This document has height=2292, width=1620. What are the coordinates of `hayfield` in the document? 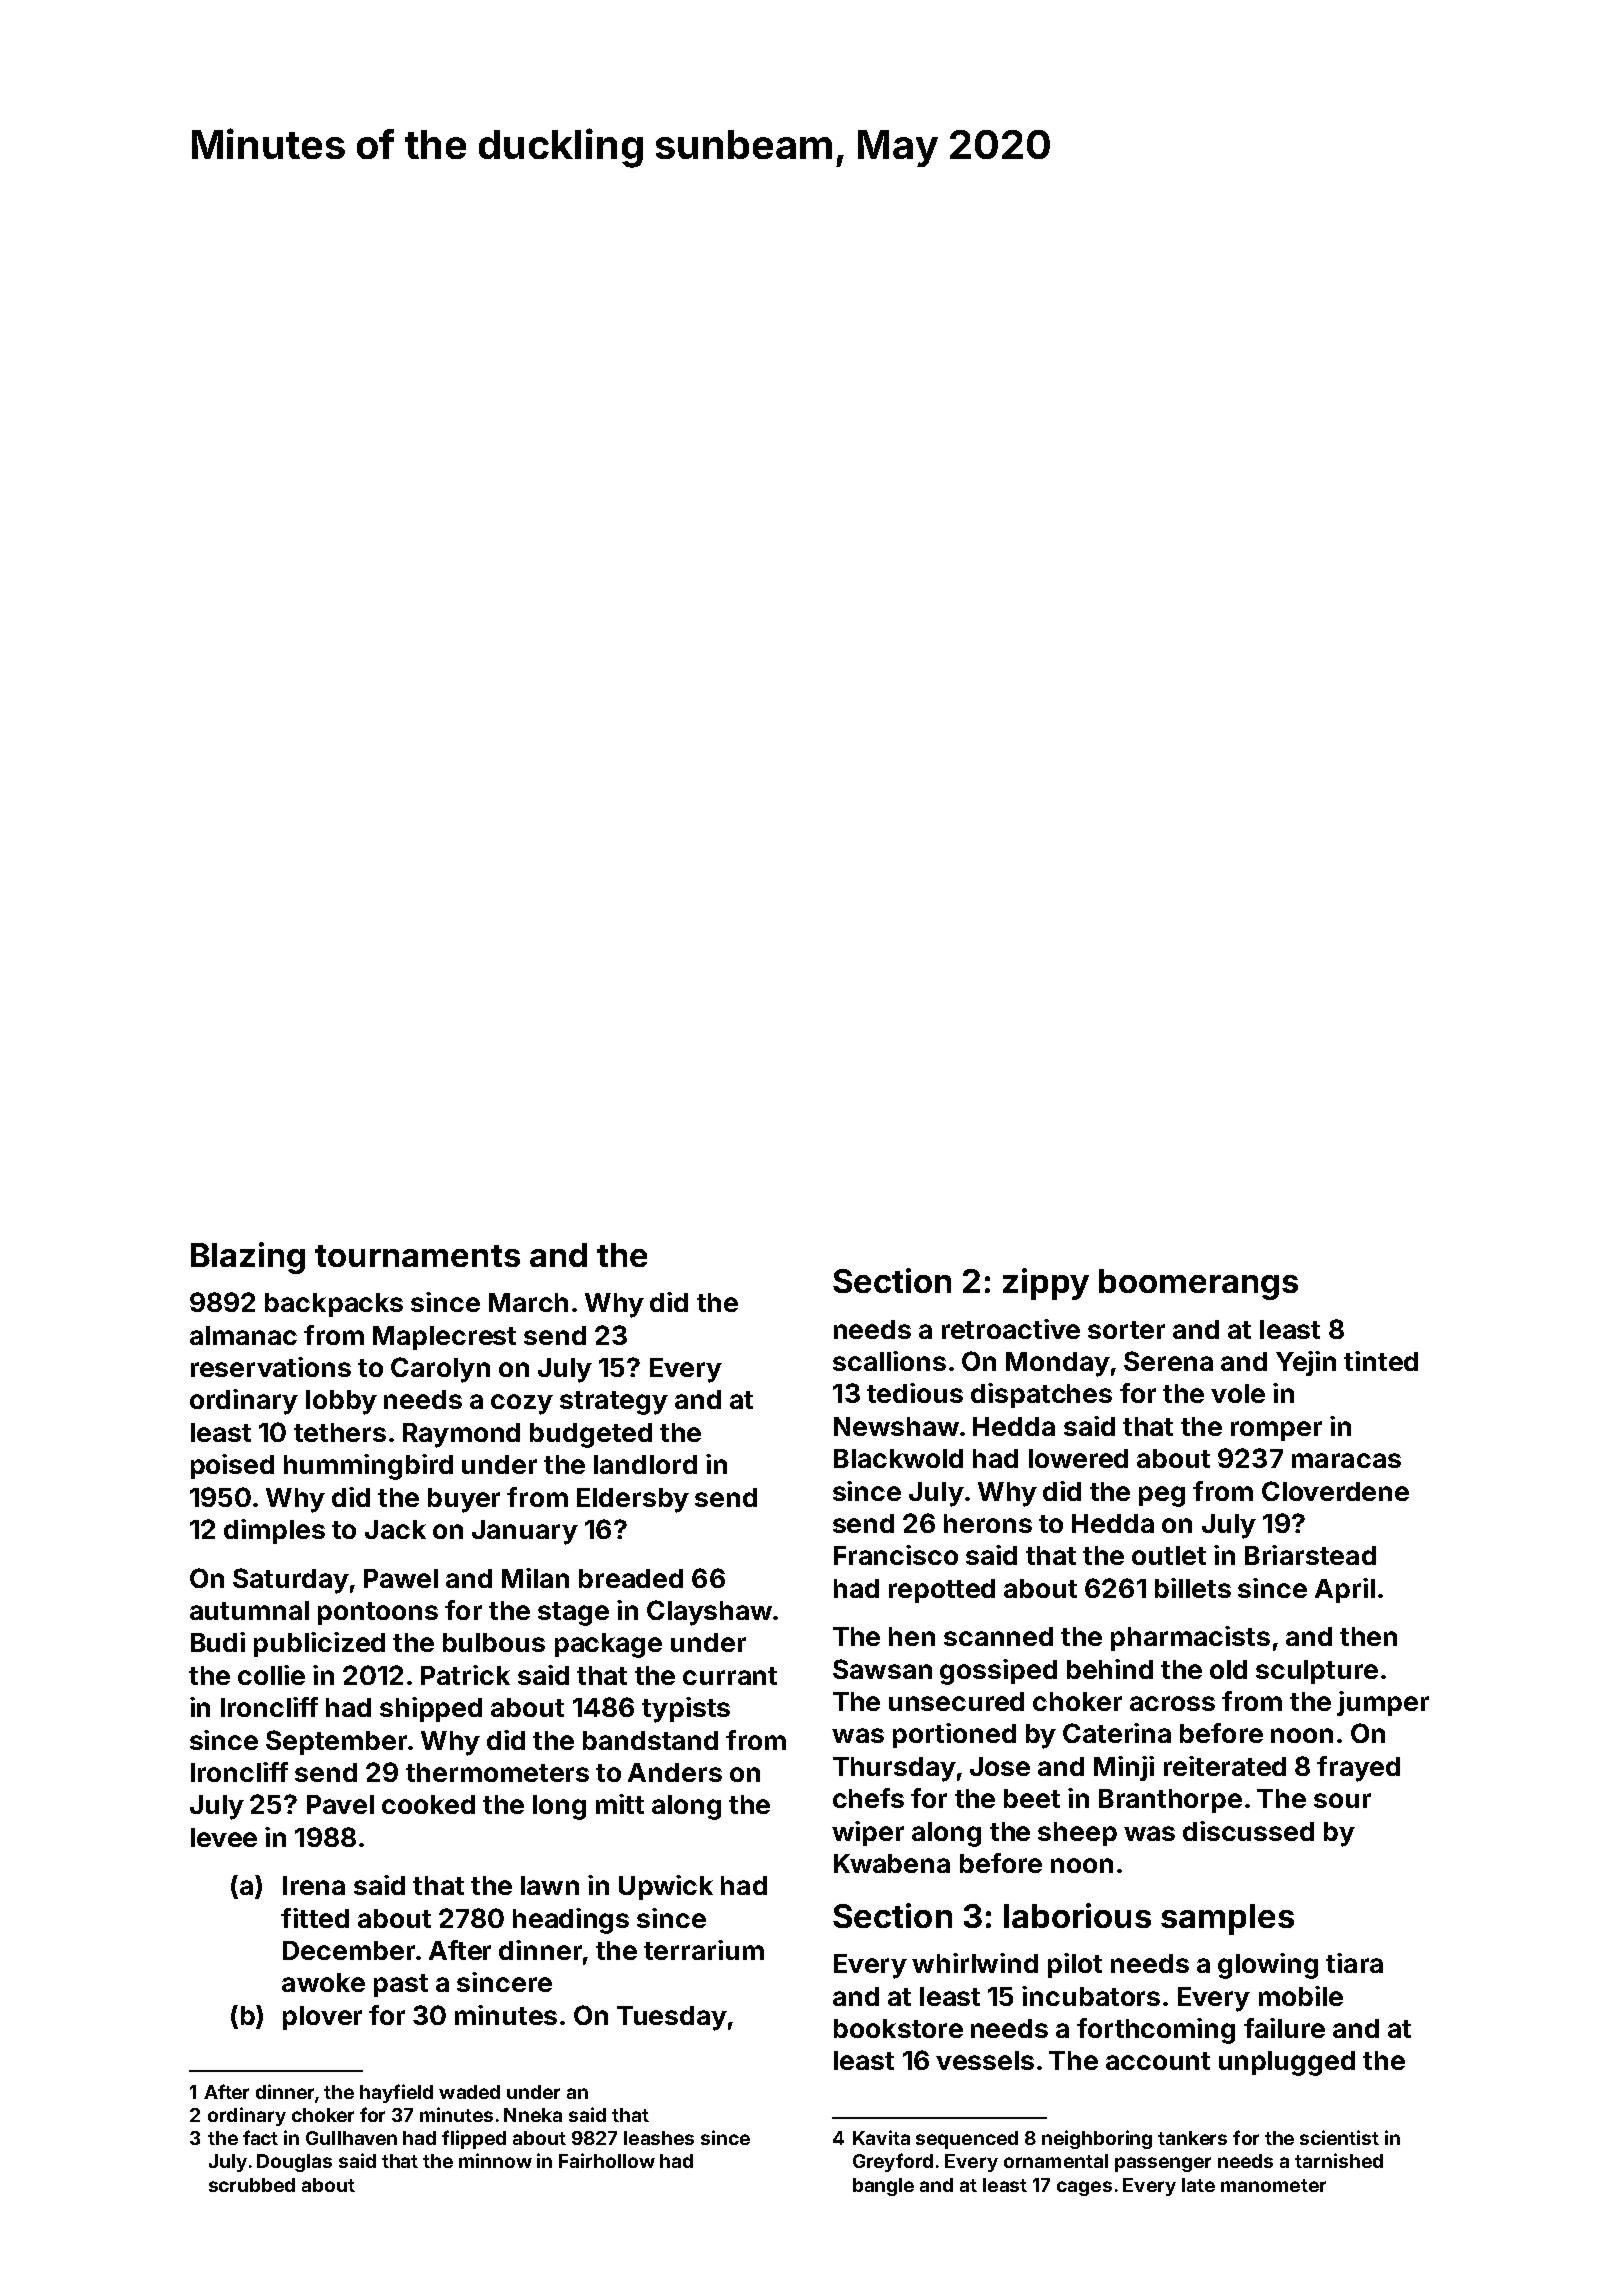 It's located at (396, 2093).
